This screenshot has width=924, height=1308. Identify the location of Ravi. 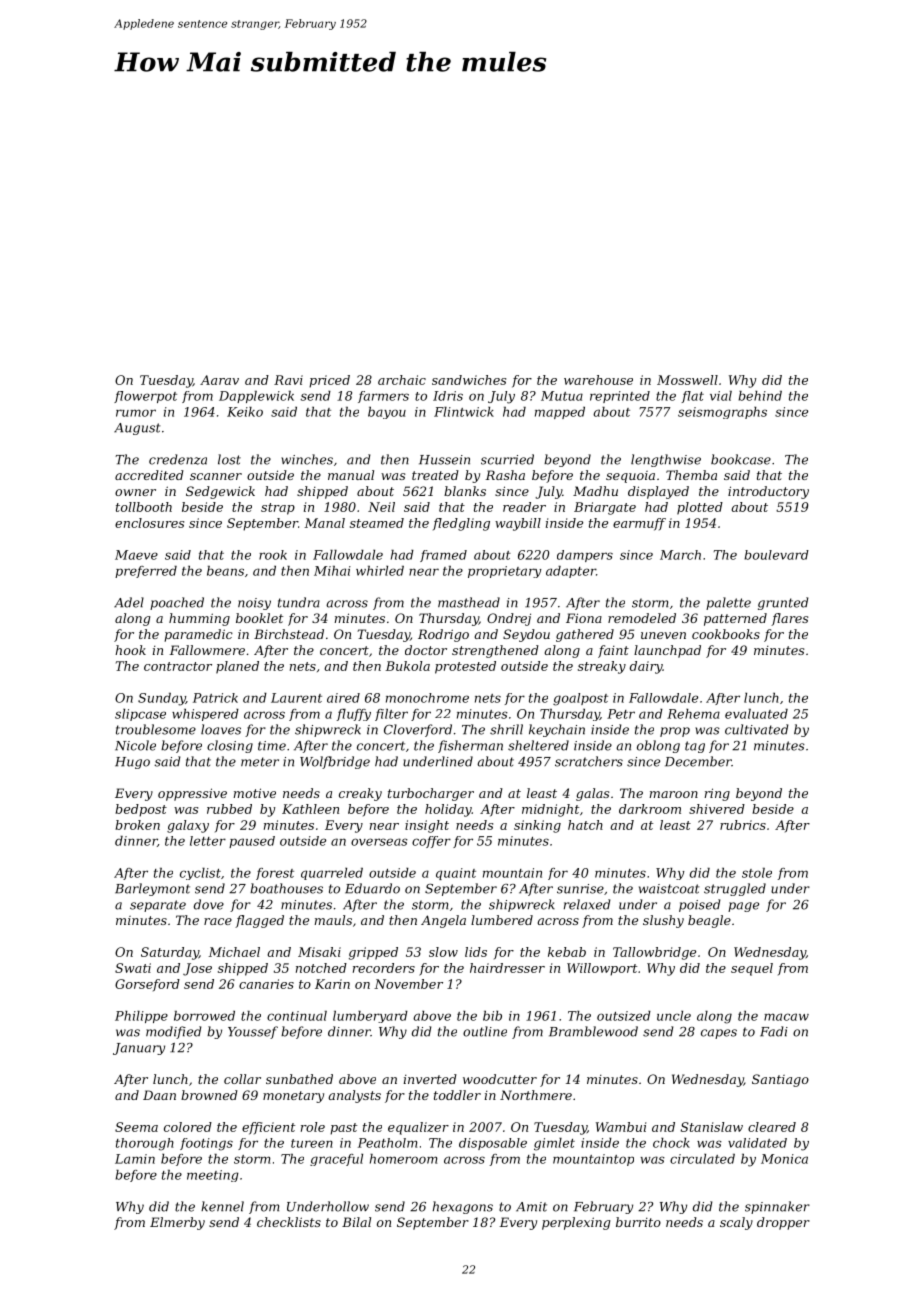
(288, 380).
